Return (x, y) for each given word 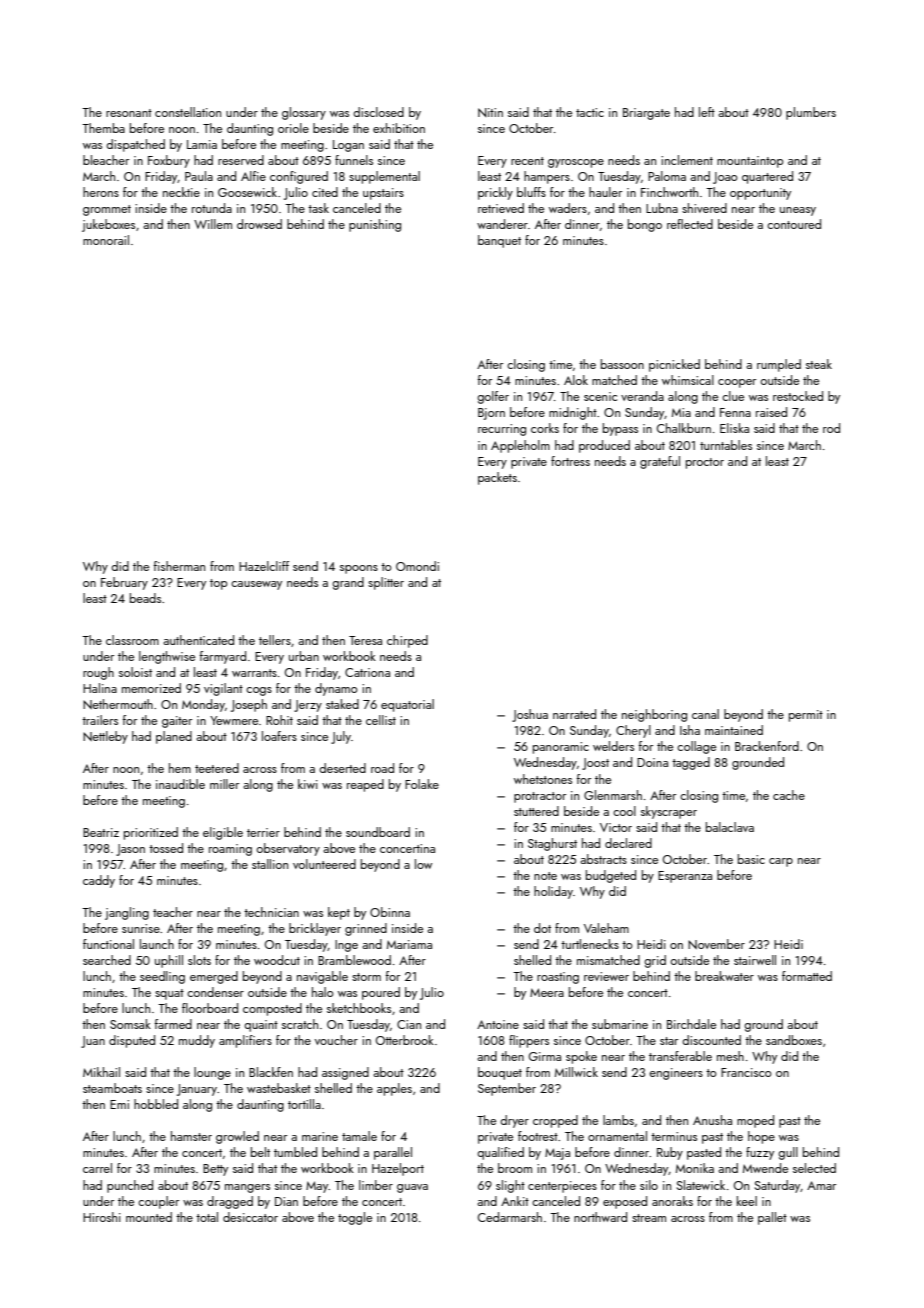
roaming (230, 850)
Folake (422, 784)
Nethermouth (118, 704)
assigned (345, 1073)
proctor (705, 463)
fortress (570, 461)
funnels (354, 160)
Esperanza (685, 877)
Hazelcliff (264, 566)
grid (655, 961)
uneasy (798, 211)
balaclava (730, 827)
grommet (107, 210)
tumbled (295, 1152)
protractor (540, 797)
